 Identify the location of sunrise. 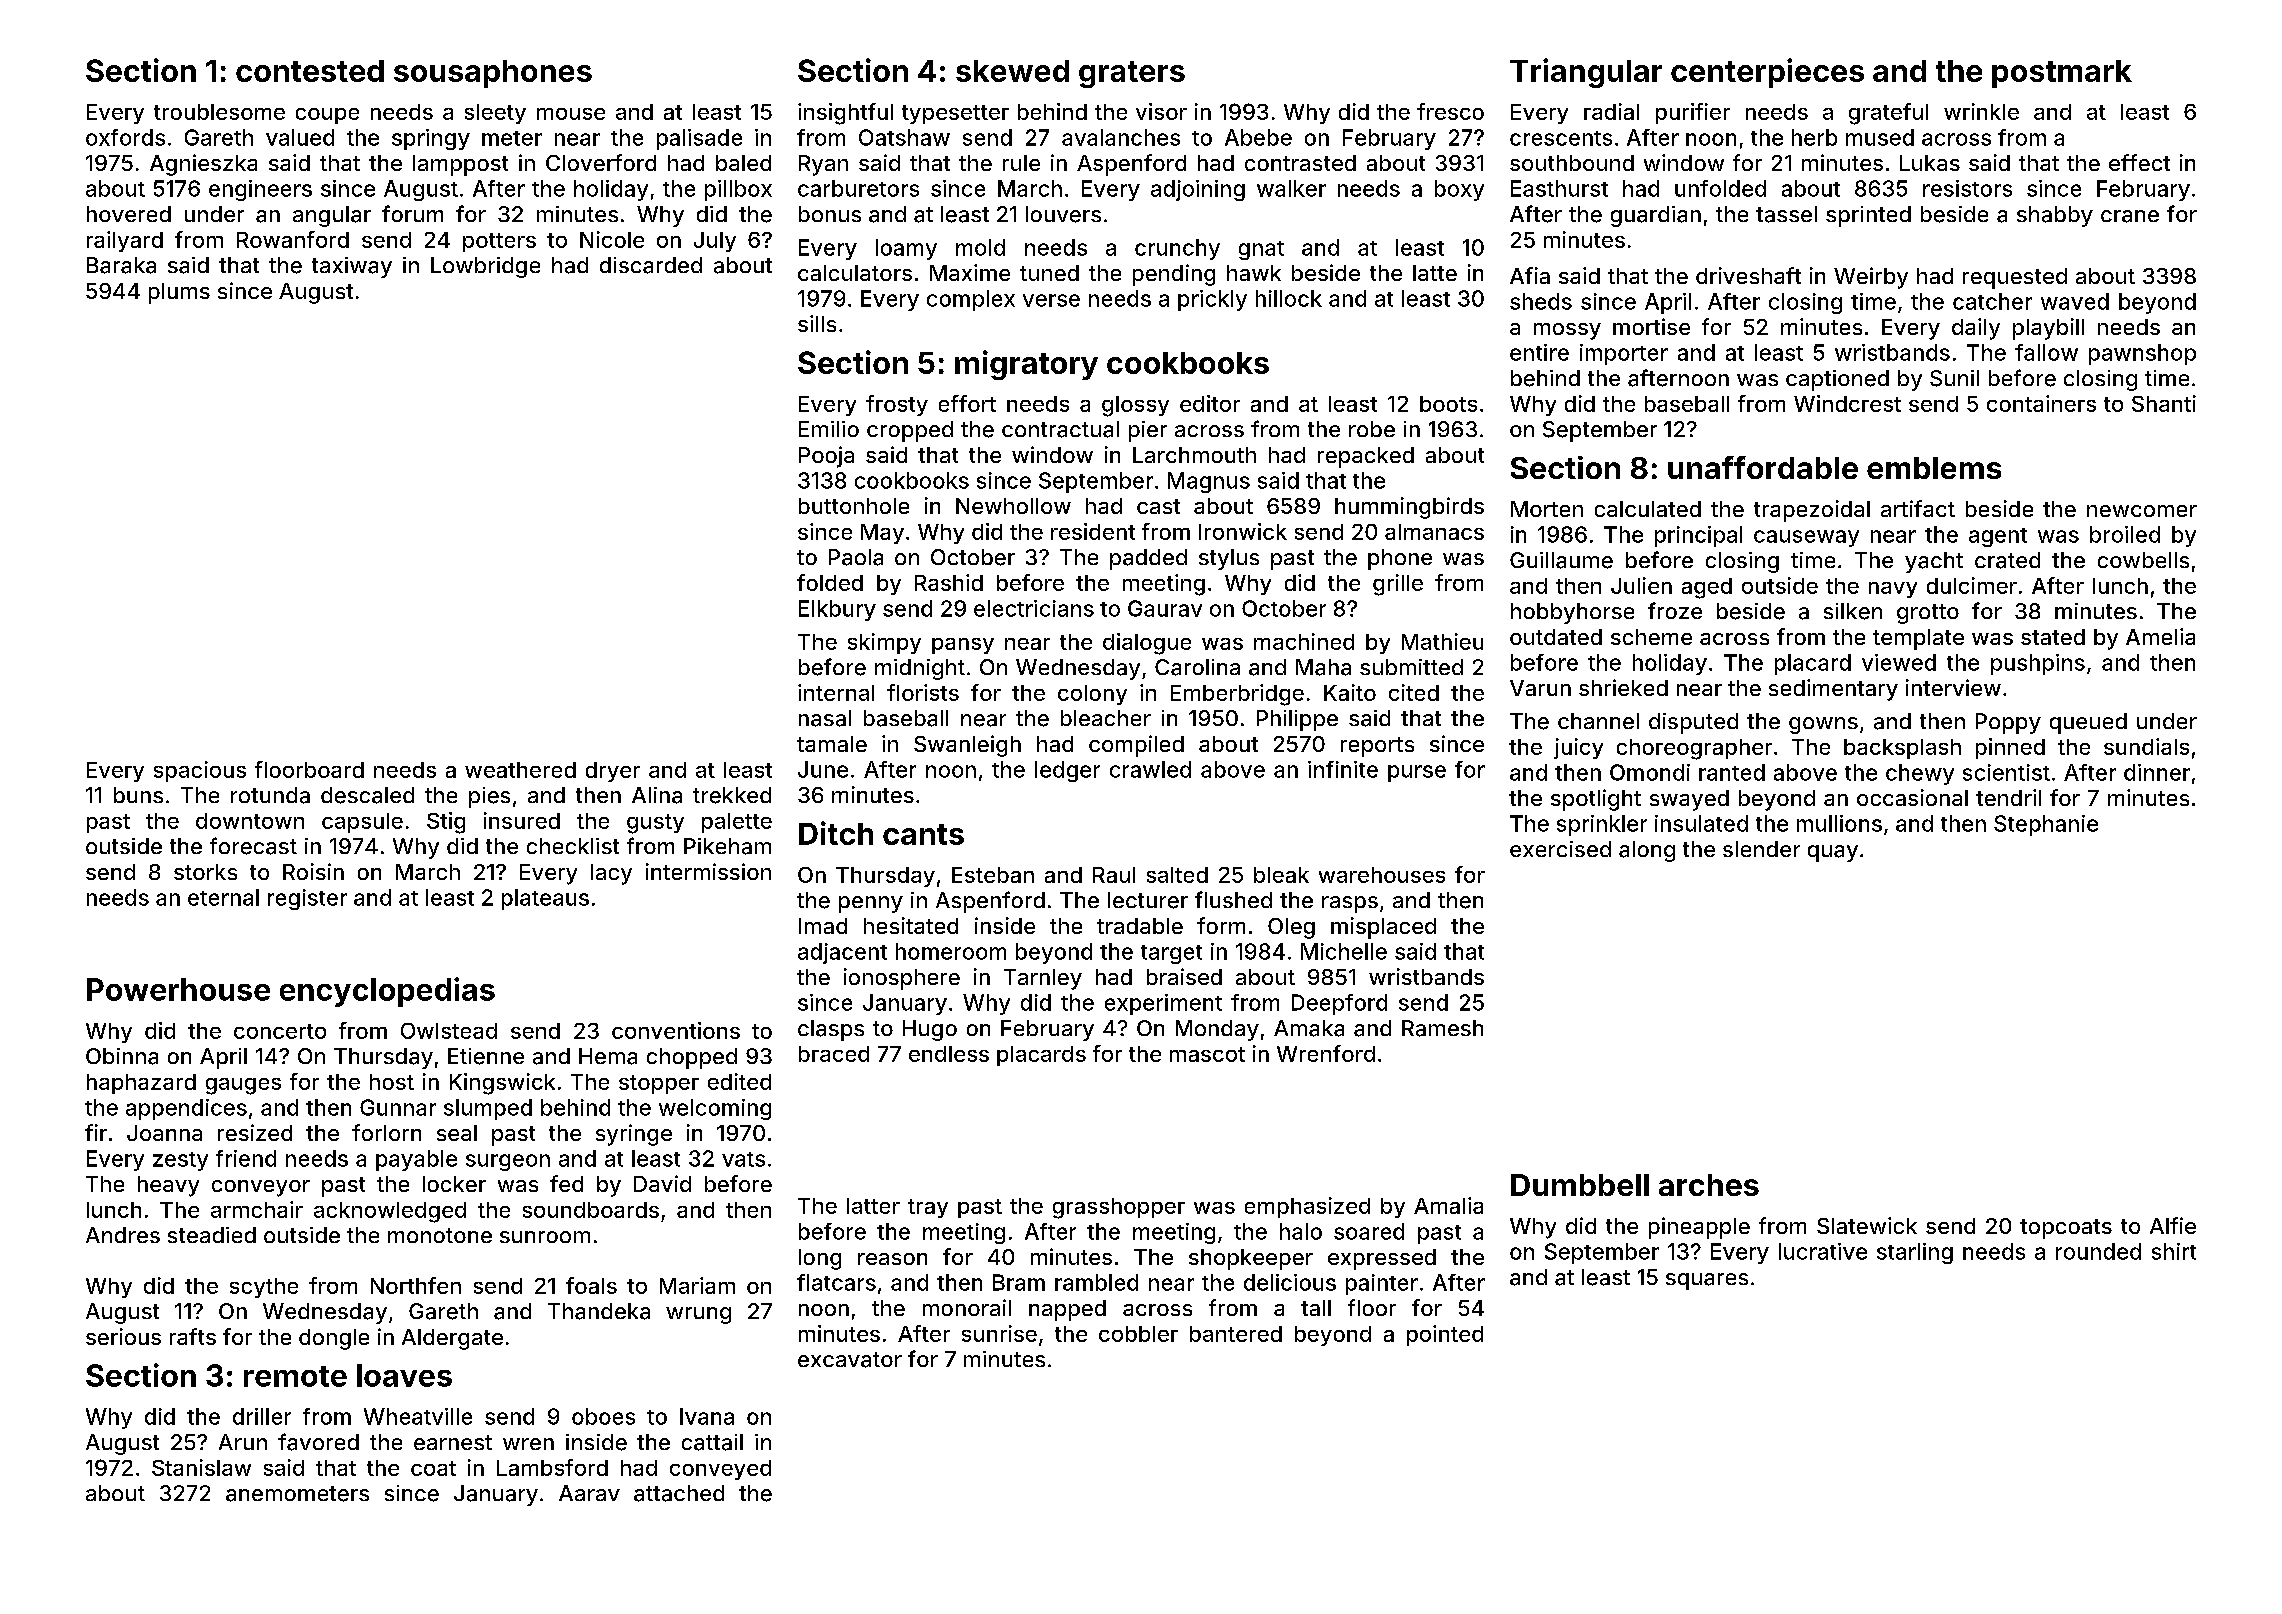
(999, 1333).
